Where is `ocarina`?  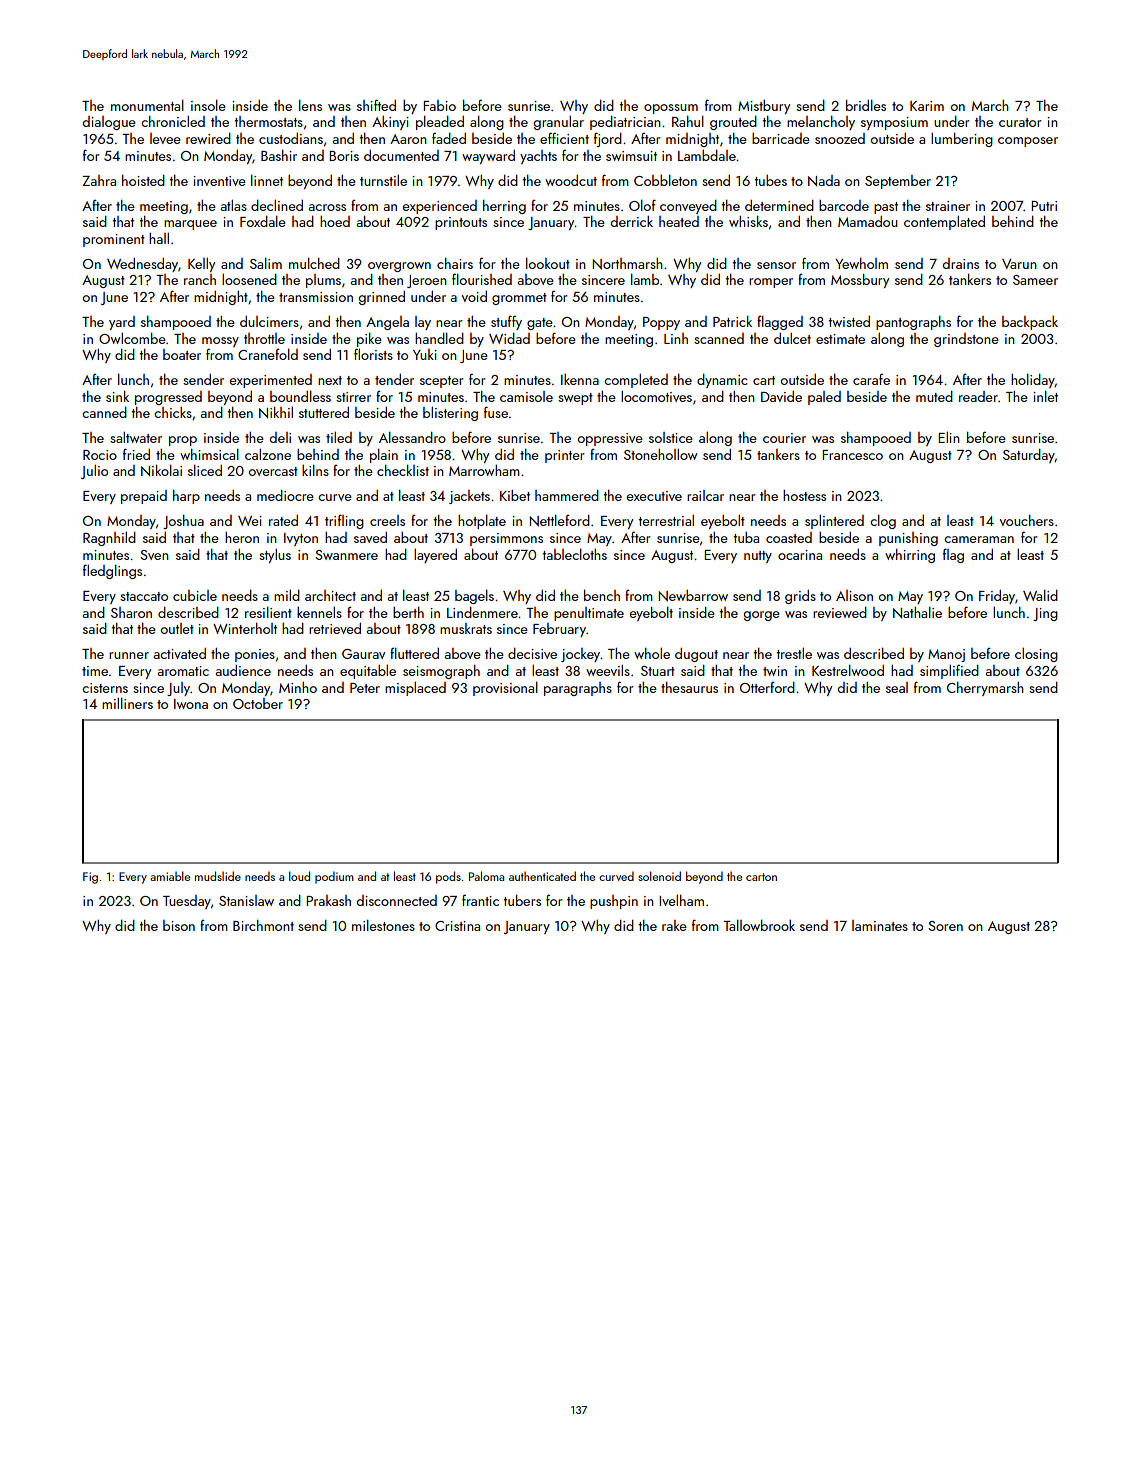 ocarina is located at coordinates (800, 555).
